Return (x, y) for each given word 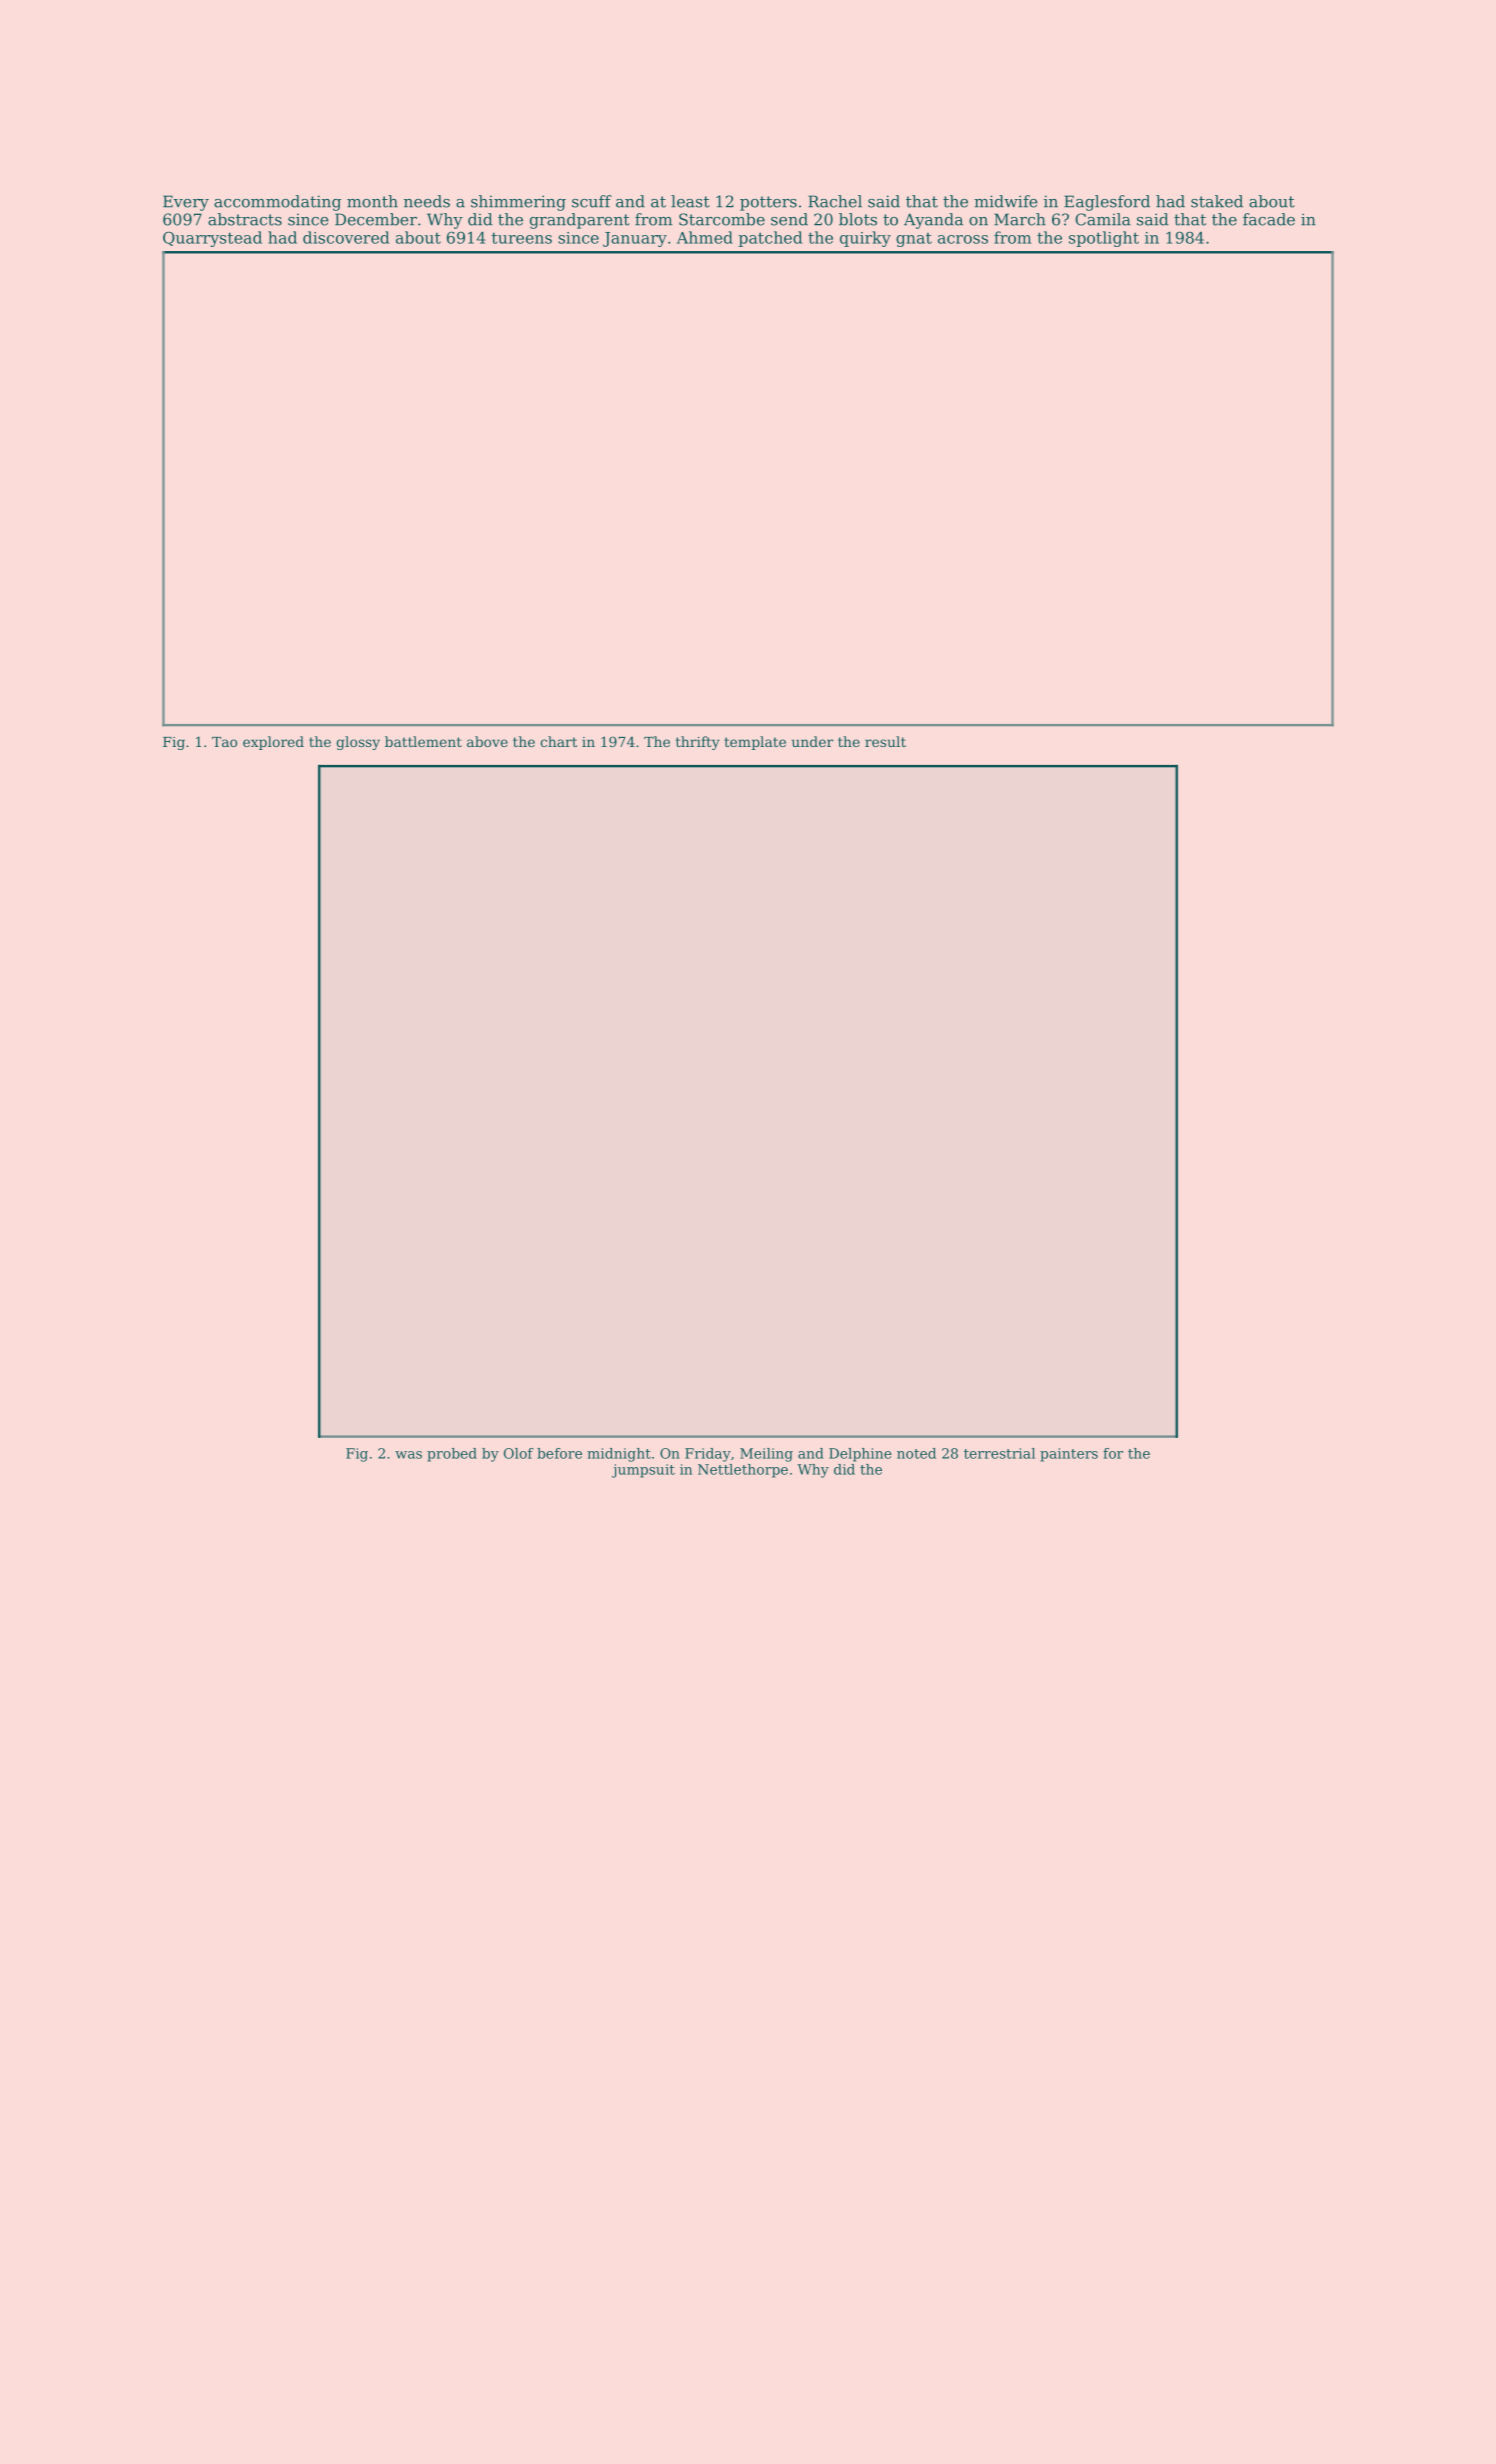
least (690, 201)
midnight (619, 1455)
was (408, 1455)
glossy (358, 743)
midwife (1006, 201)
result (885, 741)
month (372, 201)
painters (1069, 1455)
